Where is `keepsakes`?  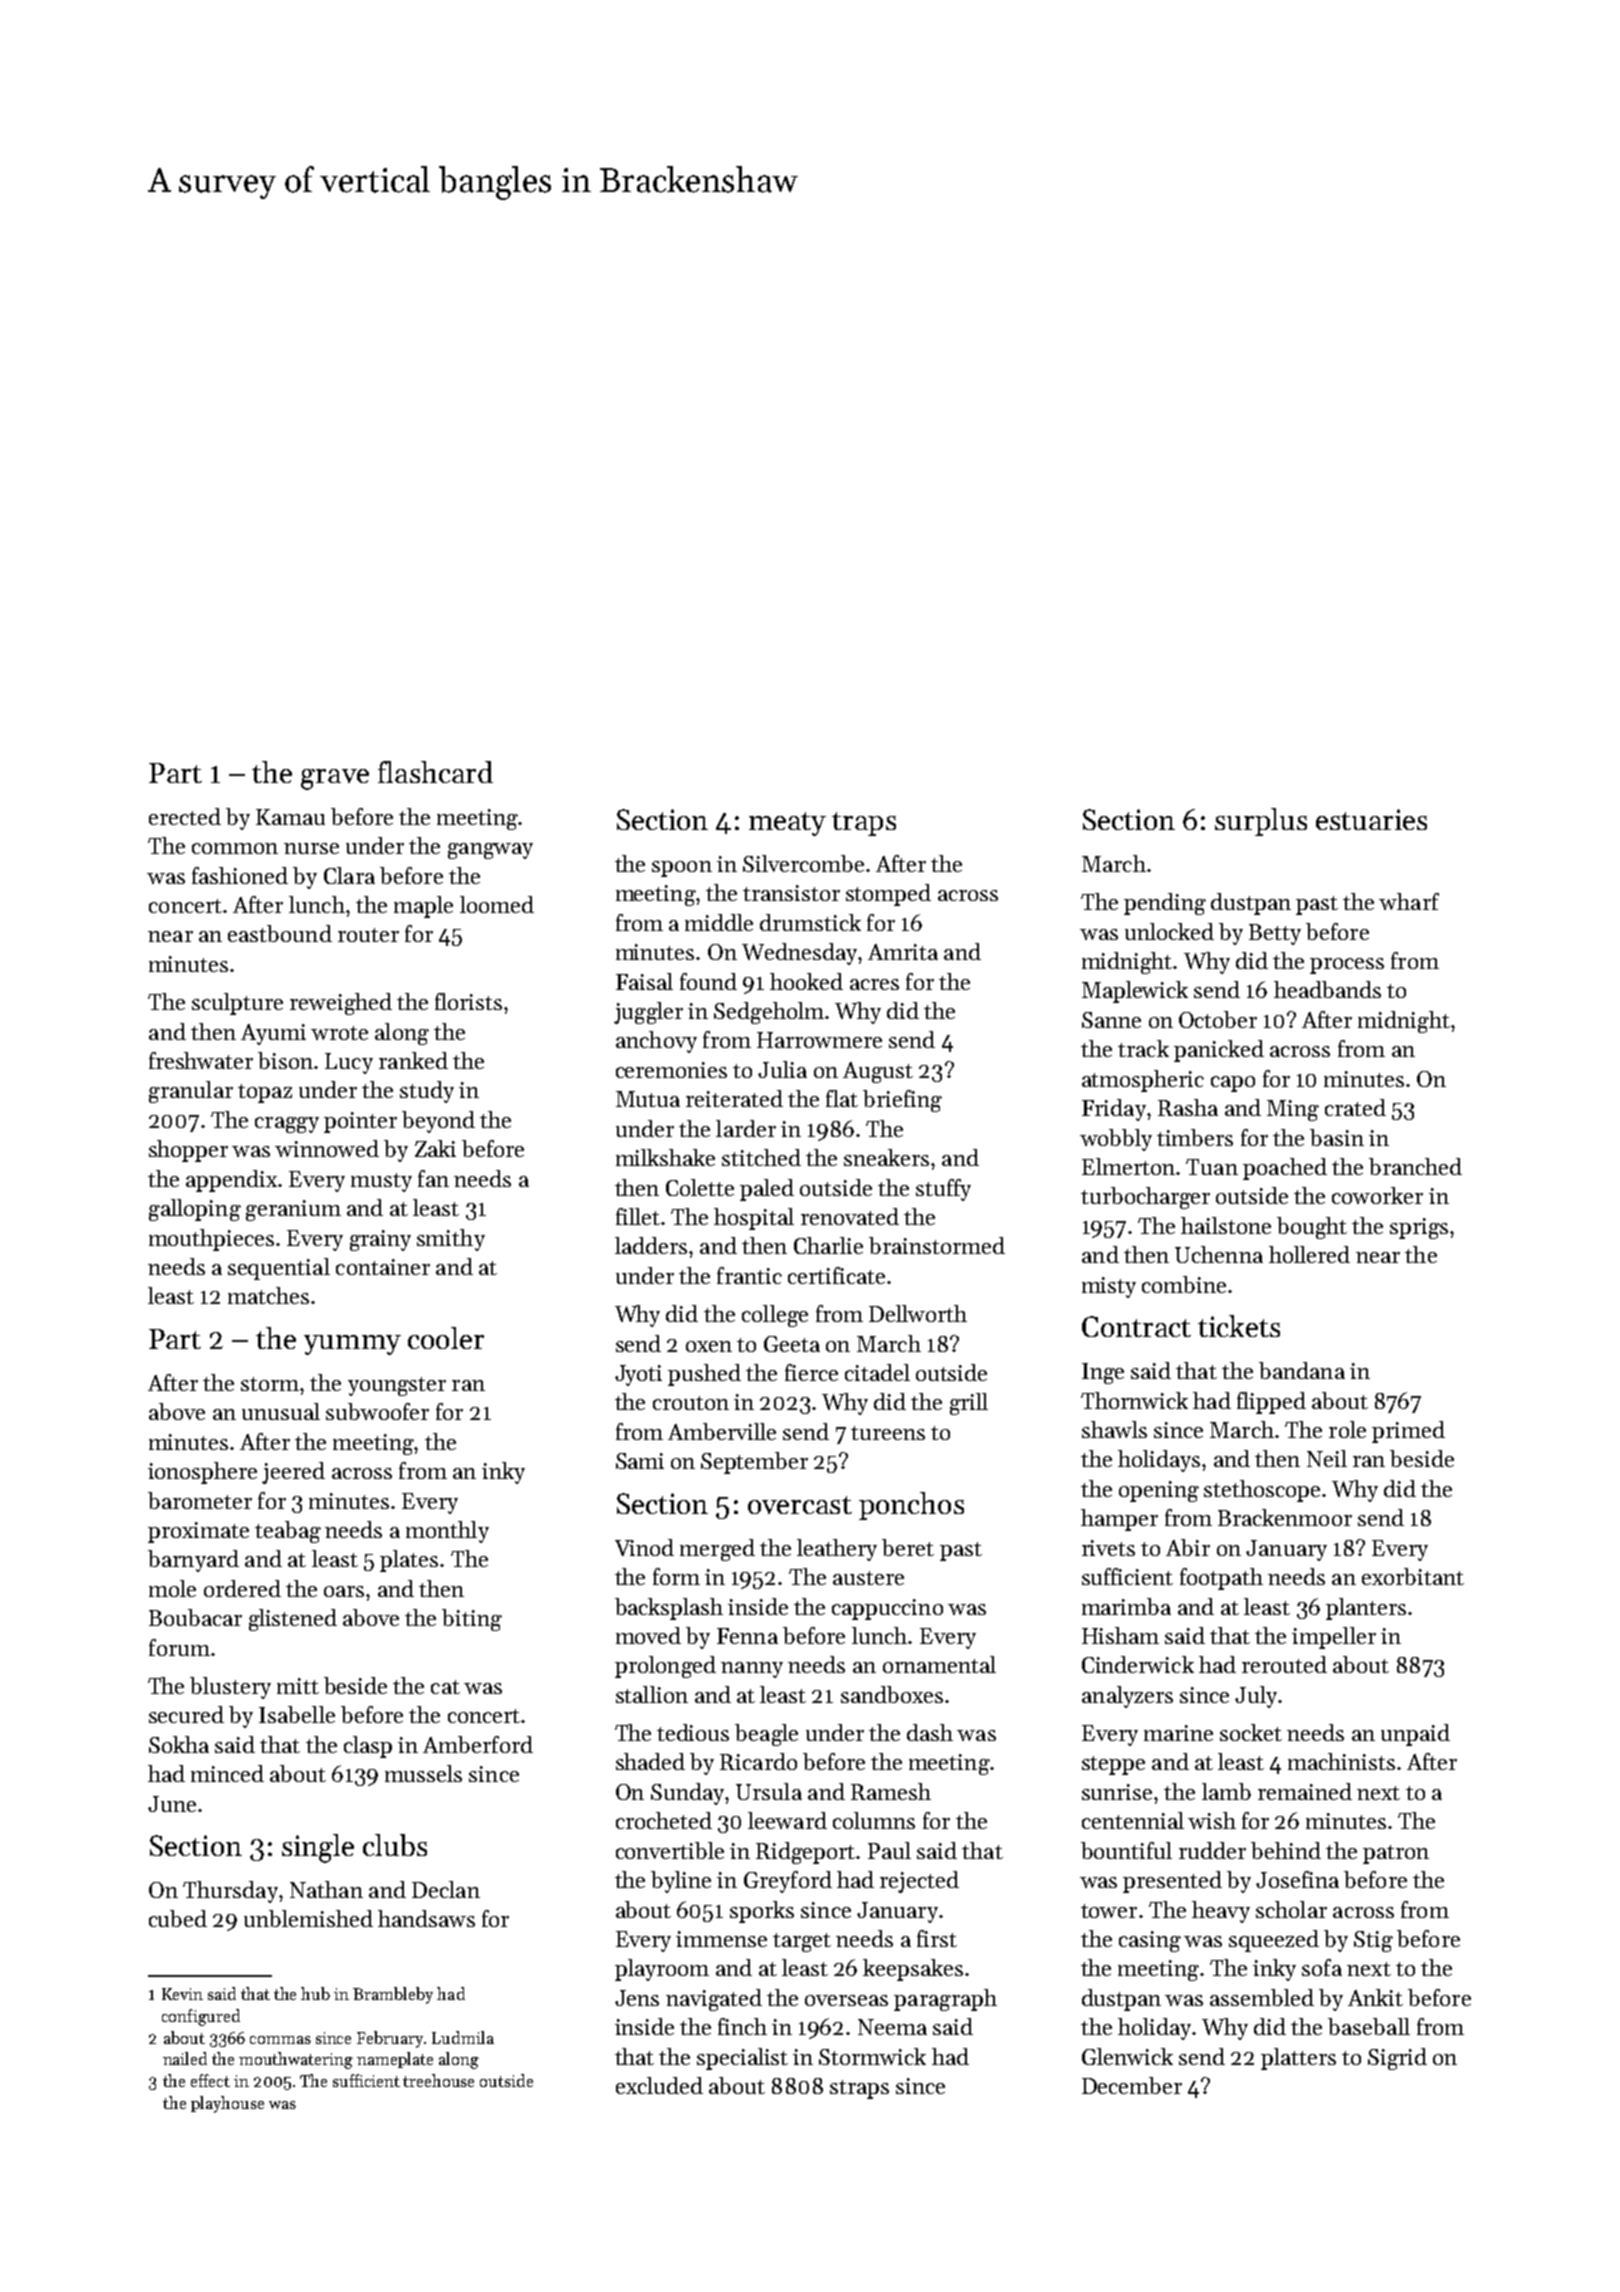 keepsakes is located at coordinates (913, 1970).
